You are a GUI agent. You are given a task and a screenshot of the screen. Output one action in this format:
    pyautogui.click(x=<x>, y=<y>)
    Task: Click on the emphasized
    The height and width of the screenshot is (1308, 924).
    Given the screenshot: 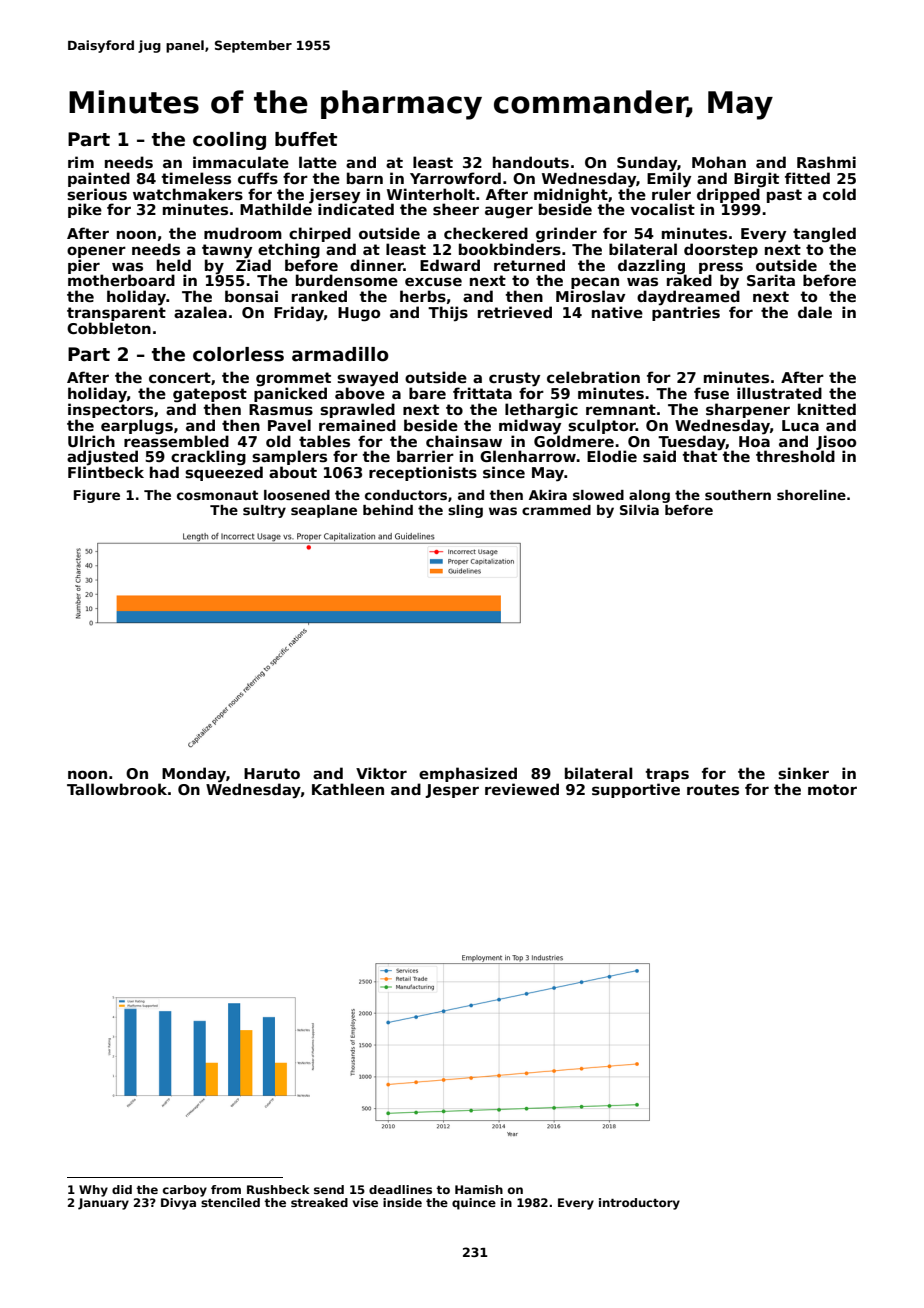 What is the action you would take?
    pyautogui.click(x=468, y=774)
